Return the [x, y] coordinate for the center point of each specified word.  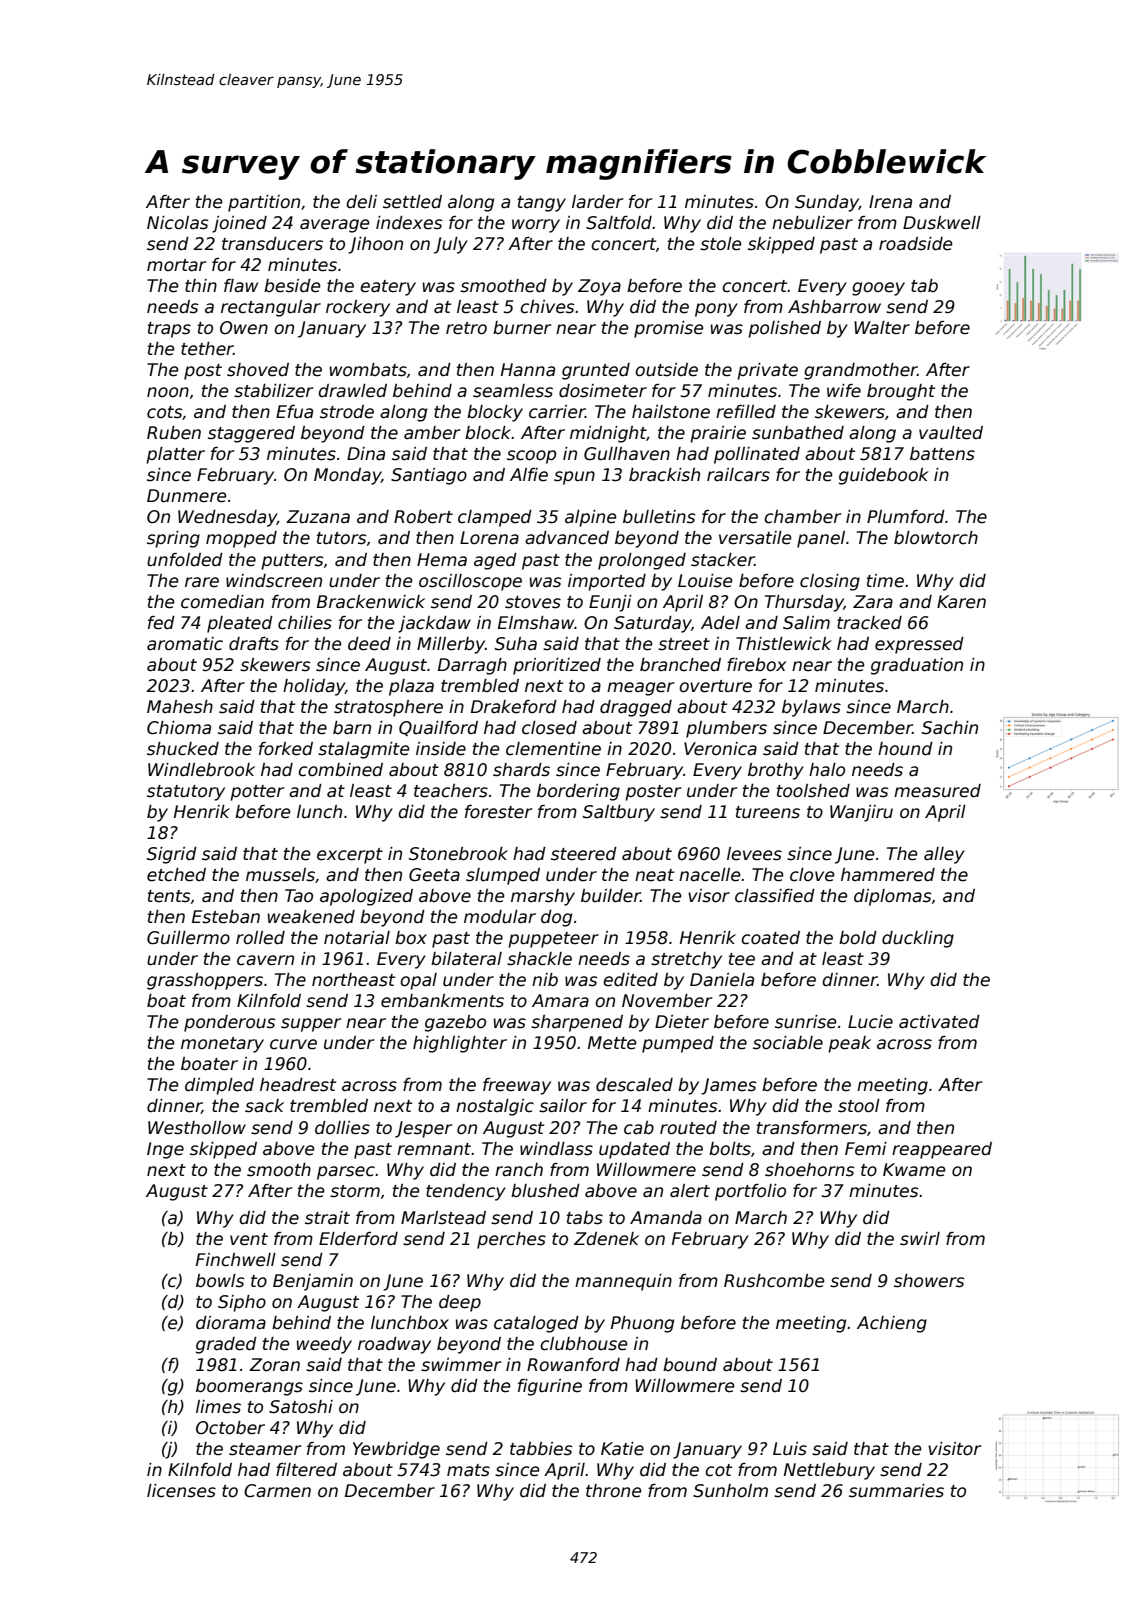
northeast [353, 980]
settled [412, 202]
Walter [882, 328]
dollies [342, 1128]
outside [666, 370]
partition [264, 203]
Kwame [914, 1170]
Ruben [174, 433]
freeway [517, 1086]
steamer [265, 1449]
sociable [788, 1043]
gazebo [455, 1023]
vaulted [951, 433]
